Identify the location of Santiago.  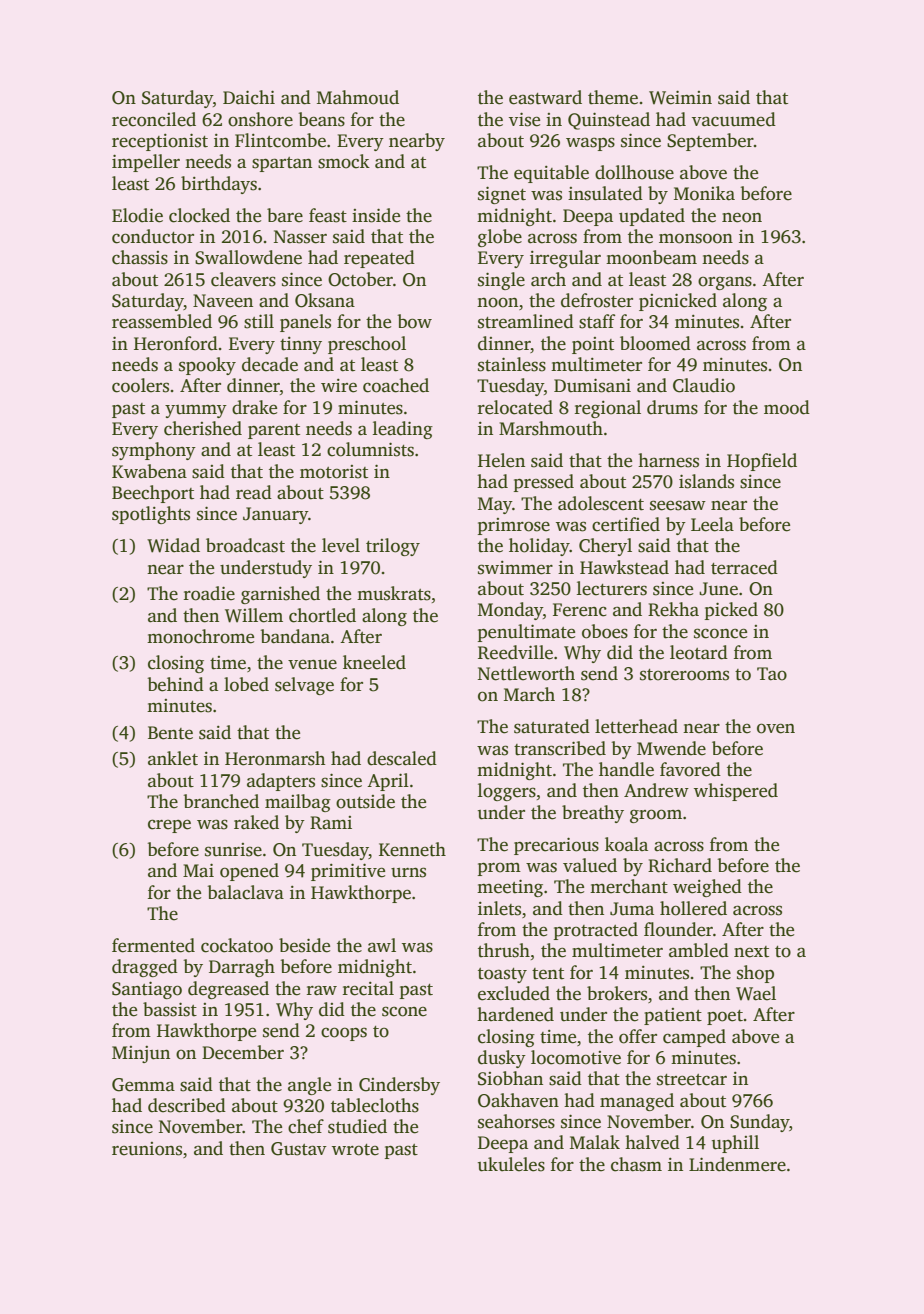
(147, 990).
